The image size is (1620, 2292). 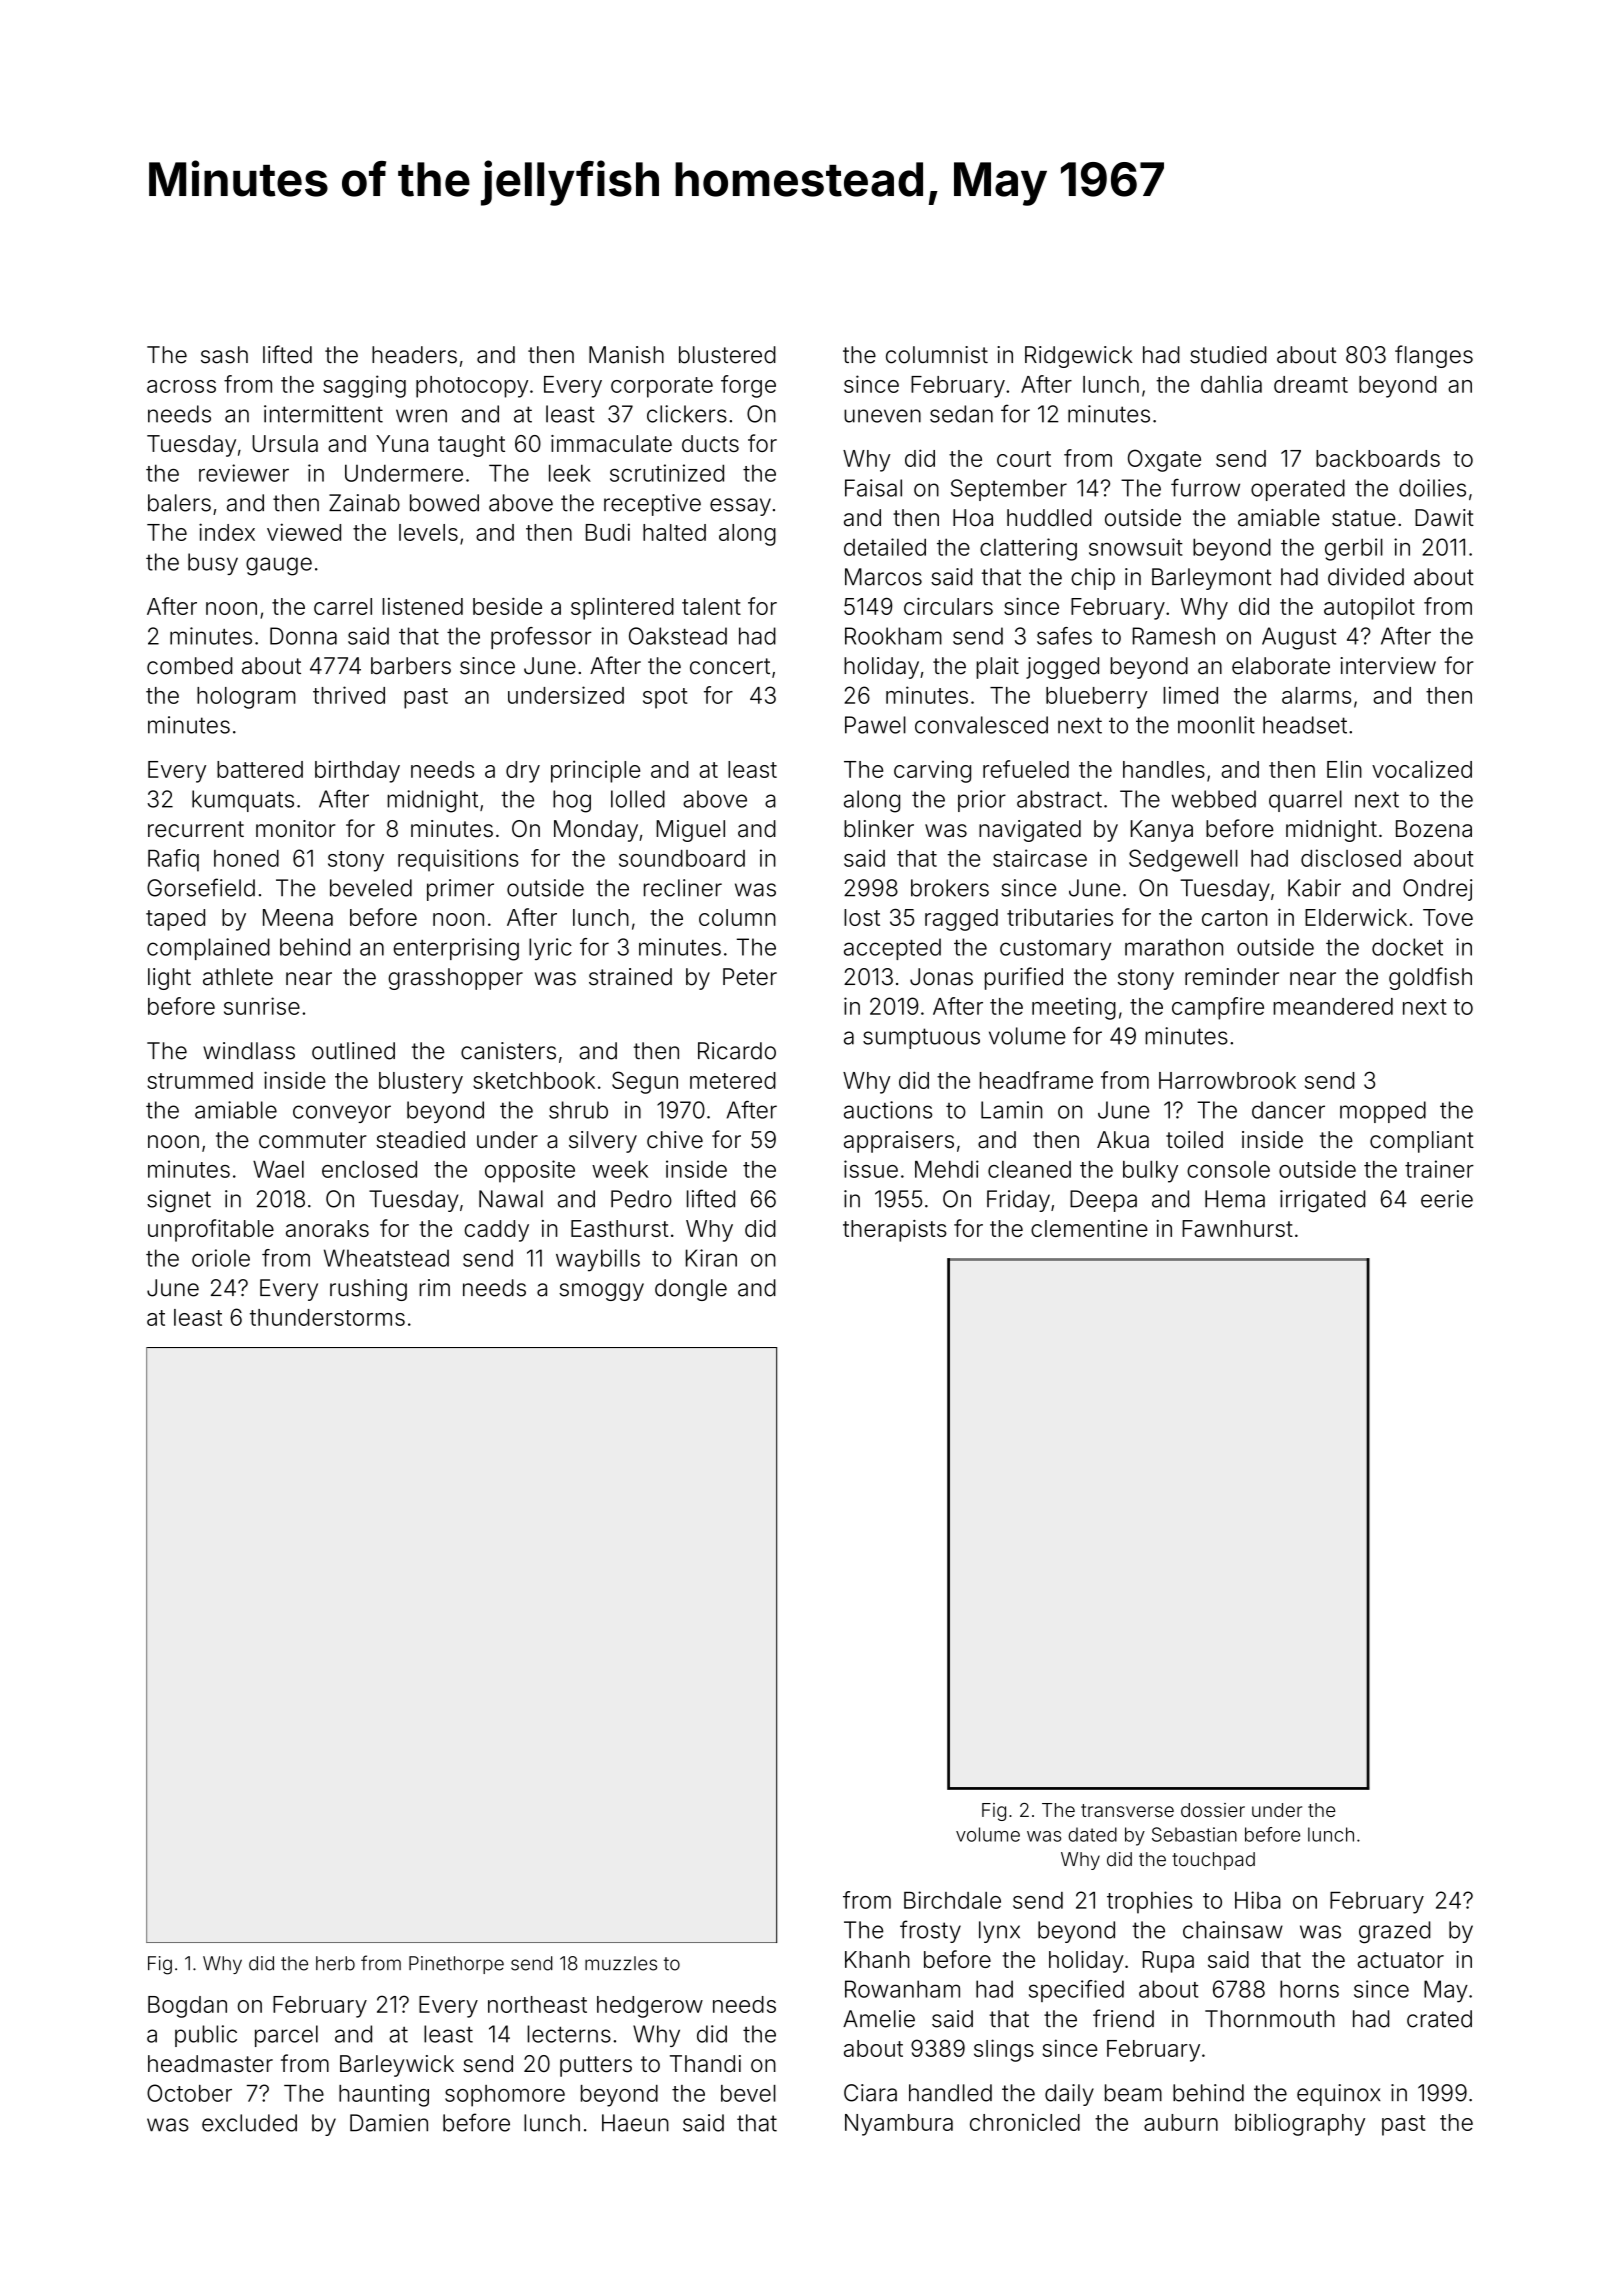 What do you see at coordinates (262, 1006) in the page?
I see `sunrise` at bounding box center [262, 1006].
